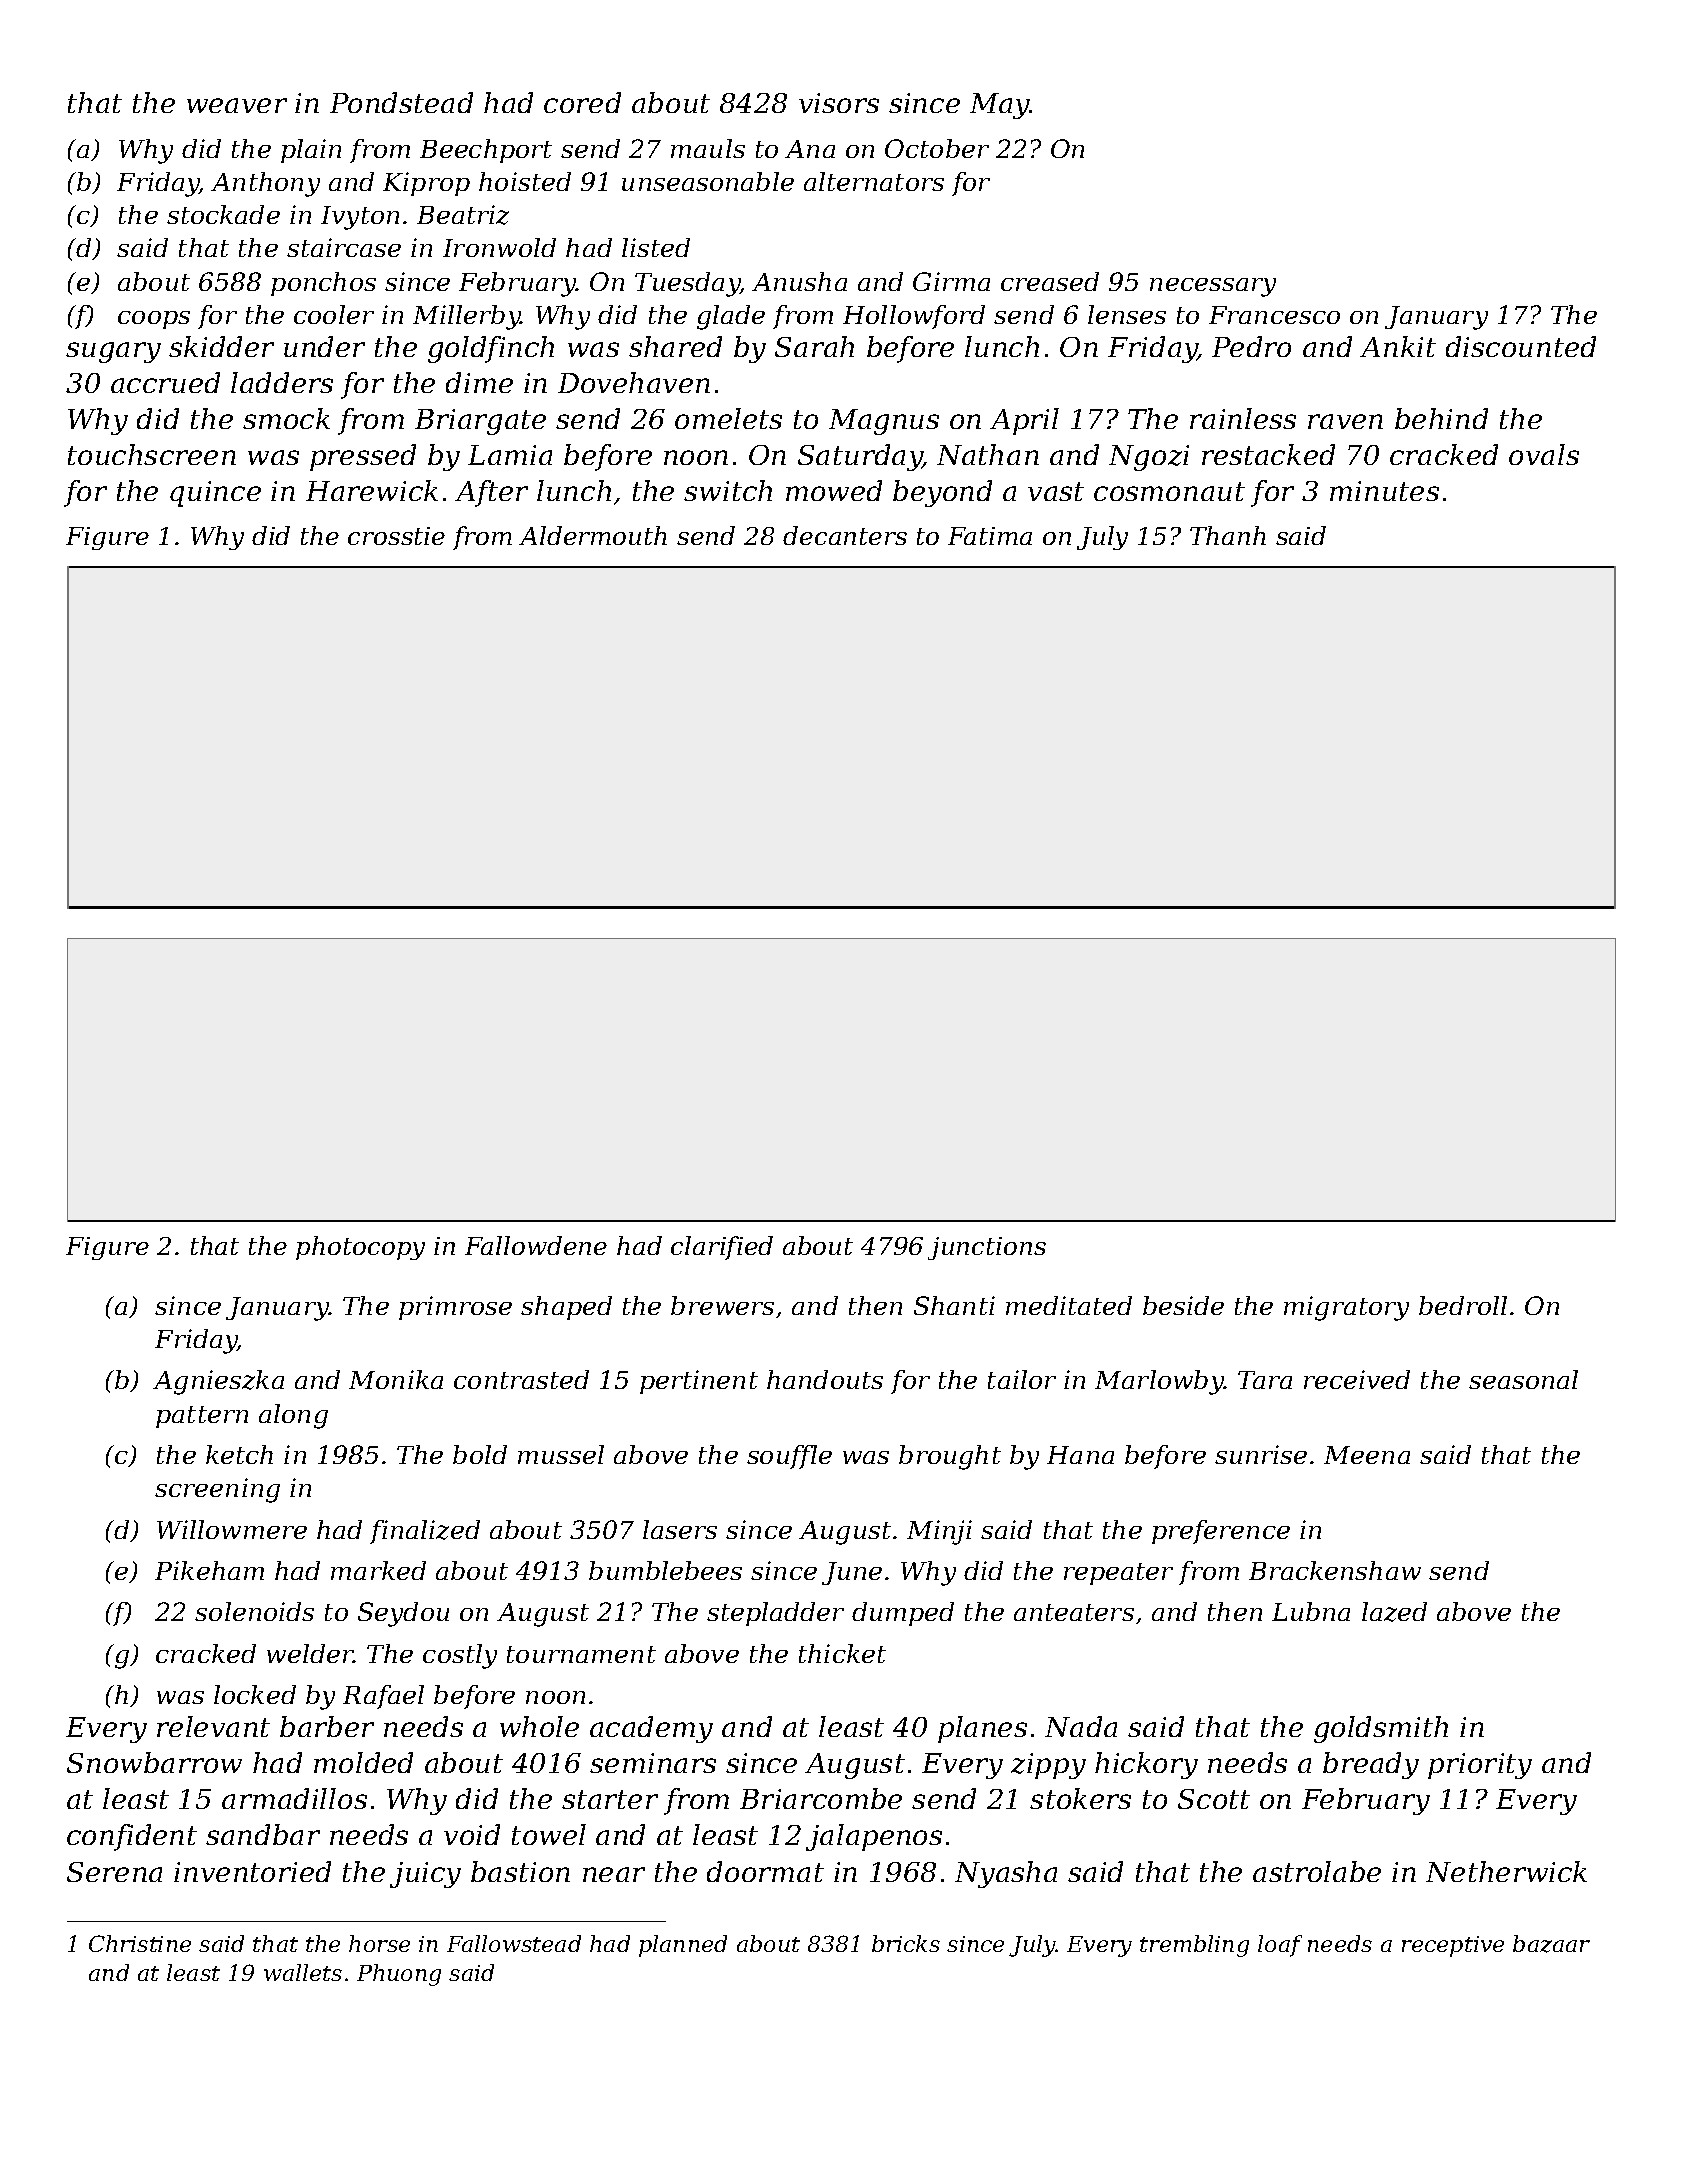 Image resolution: width=1683 pixels, height=2178 pixels. Describe the element at coordinates (1551, 1944) in the screenshot. I see `bazaar` at that location.
